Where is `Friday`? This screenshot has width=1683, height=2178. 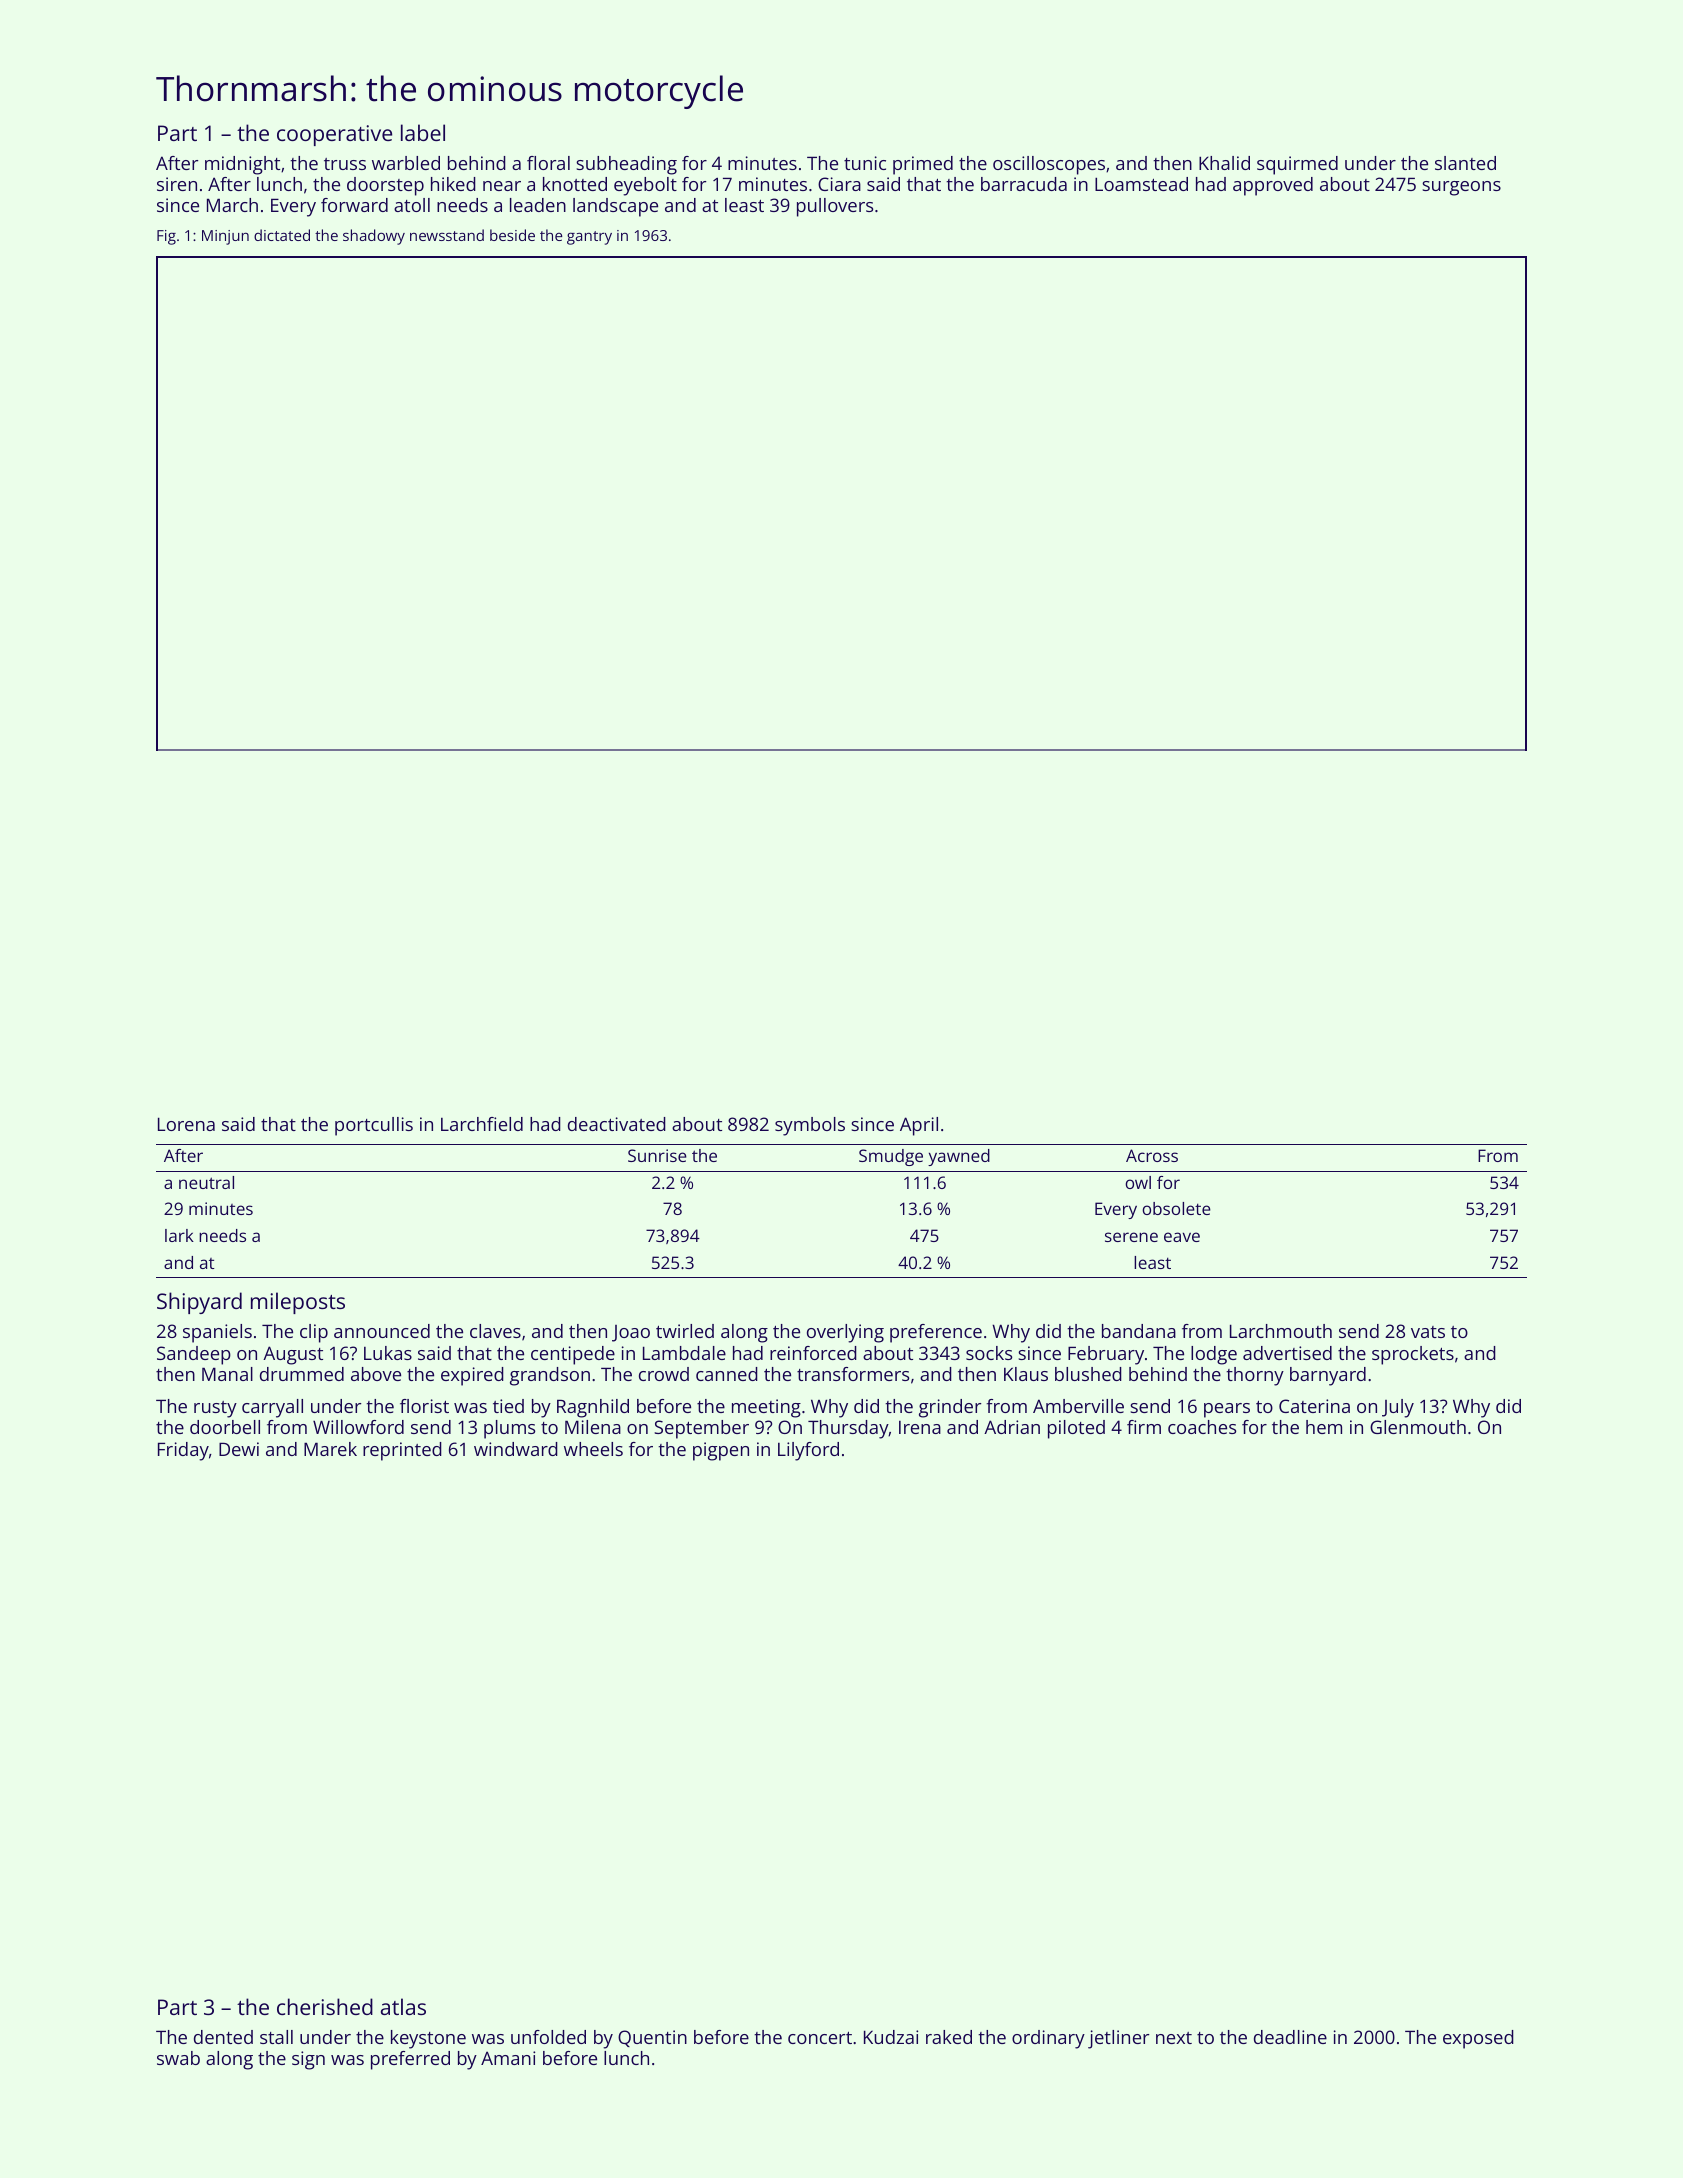
Friday is located at coordinates (183, 1451).
